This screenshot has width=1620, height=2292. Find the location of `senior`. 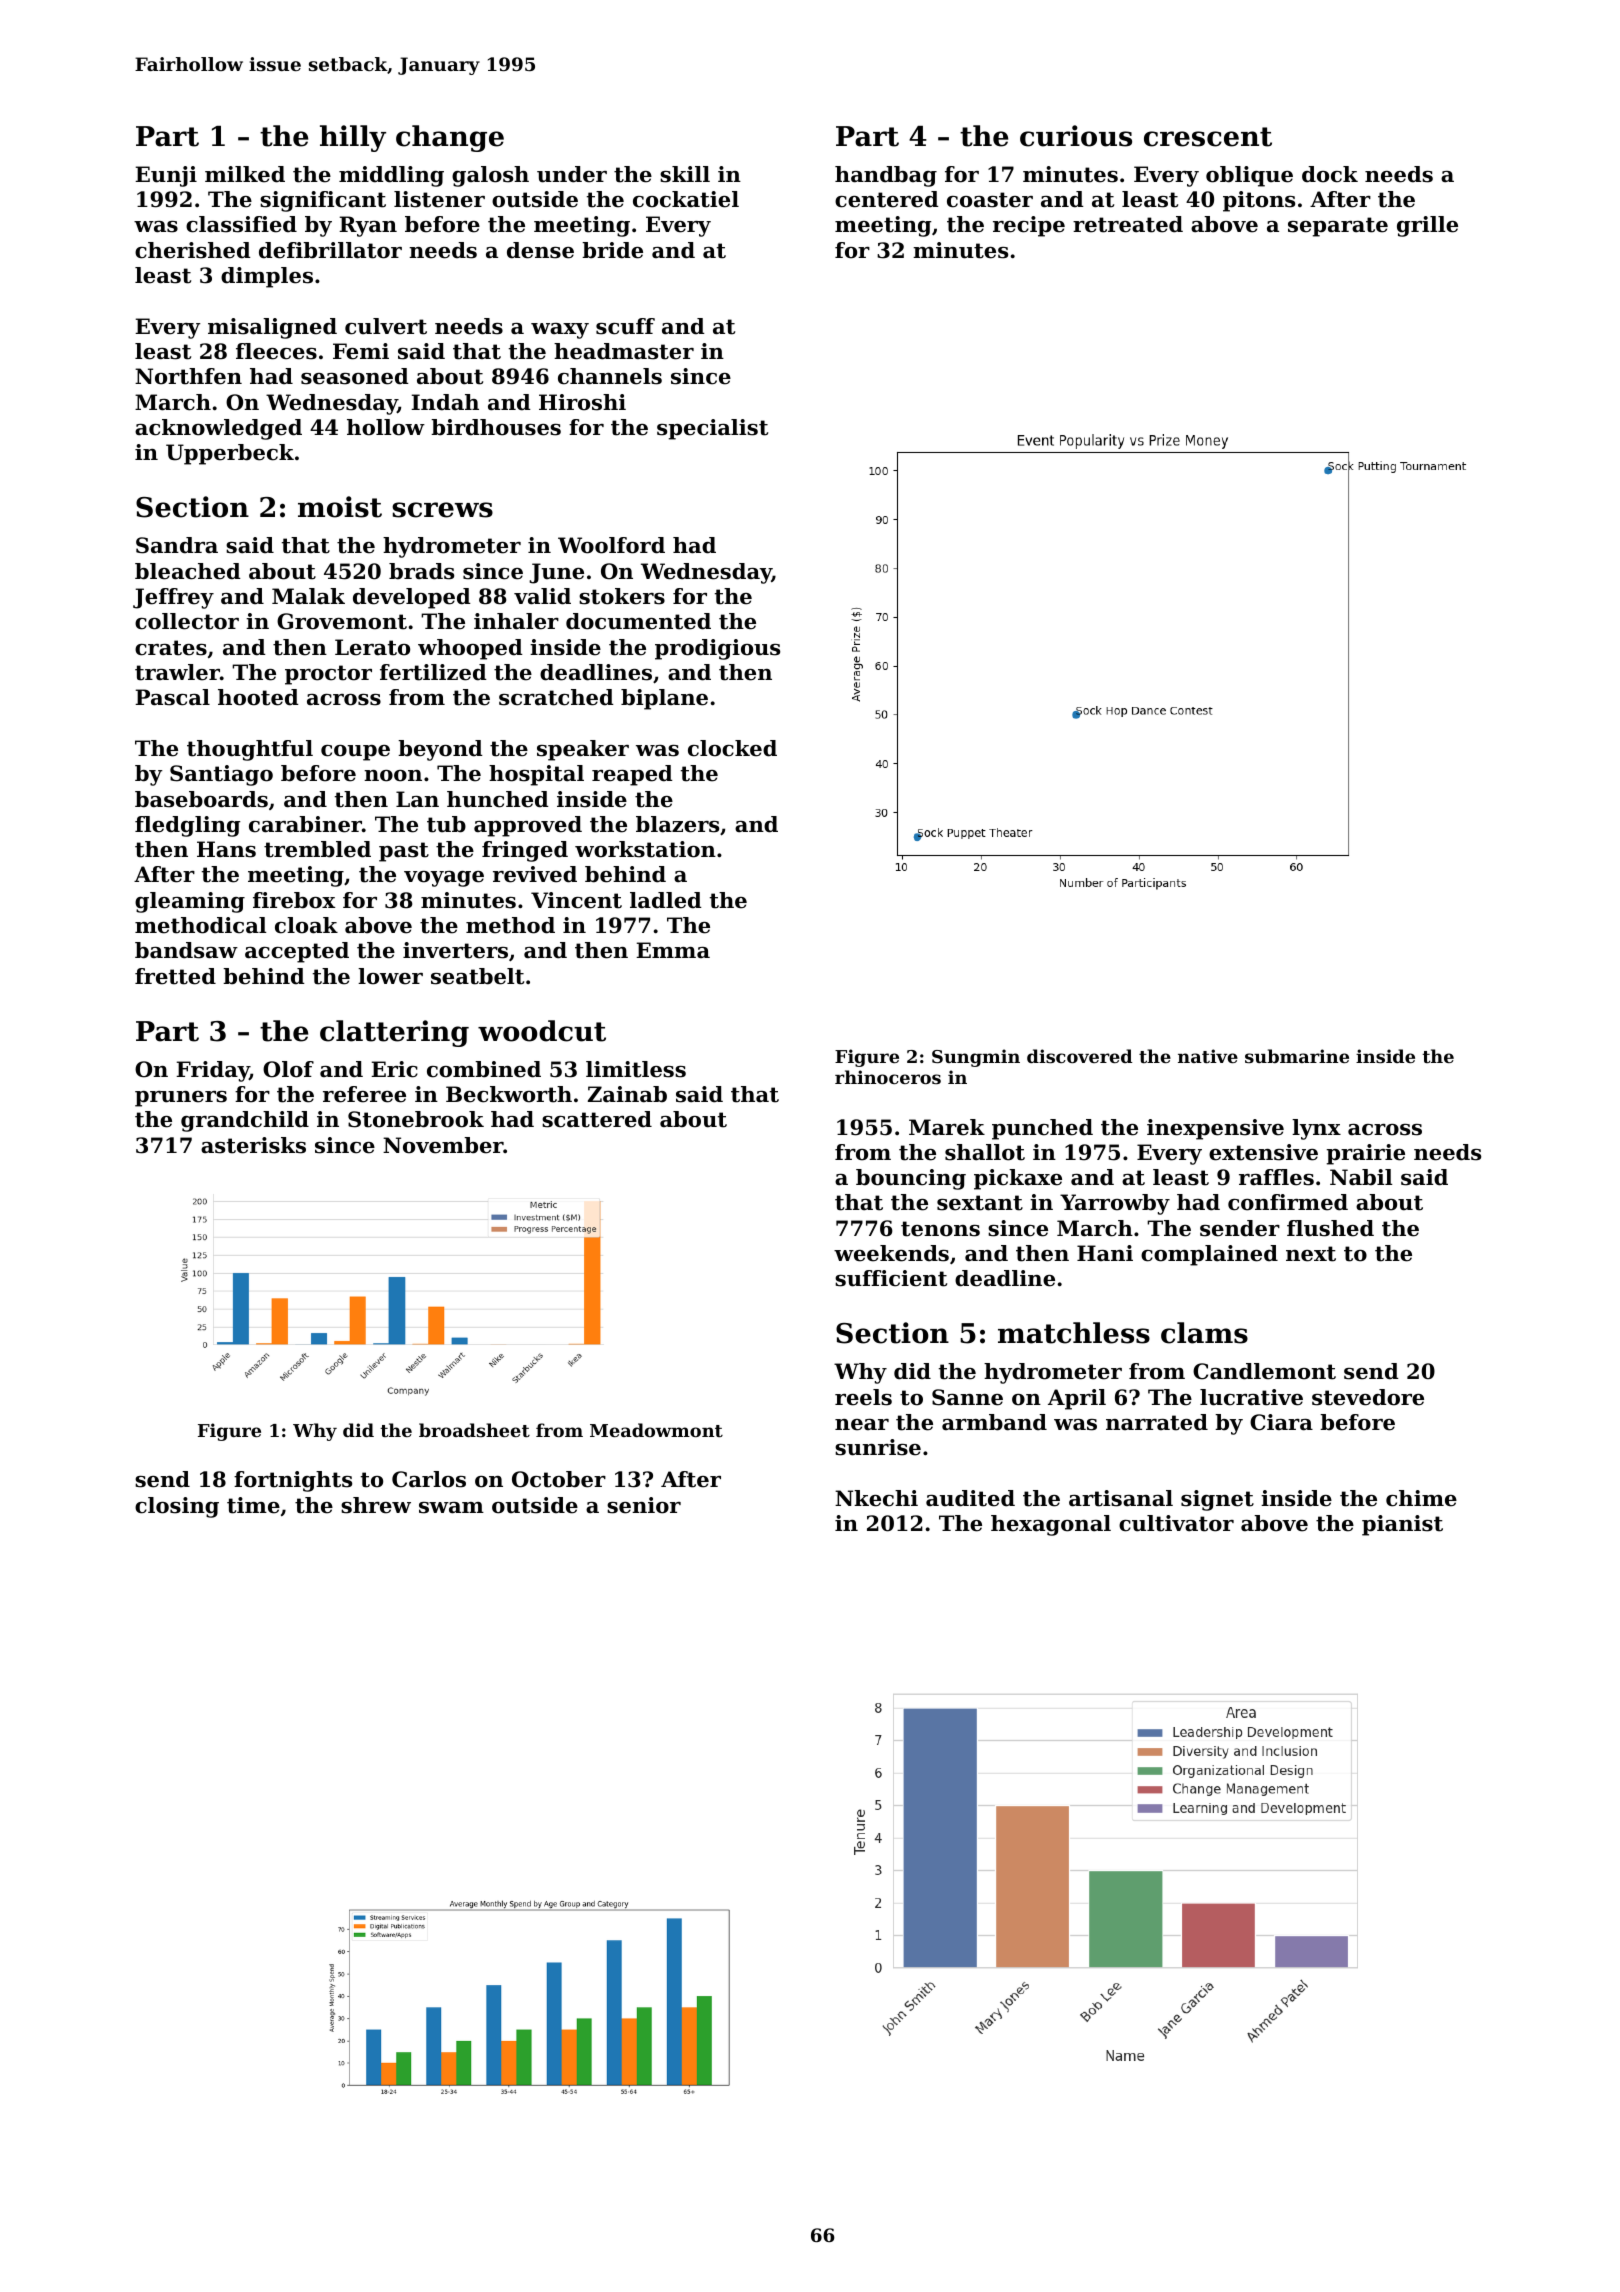

senior is located at coordinates (644, 1505).
